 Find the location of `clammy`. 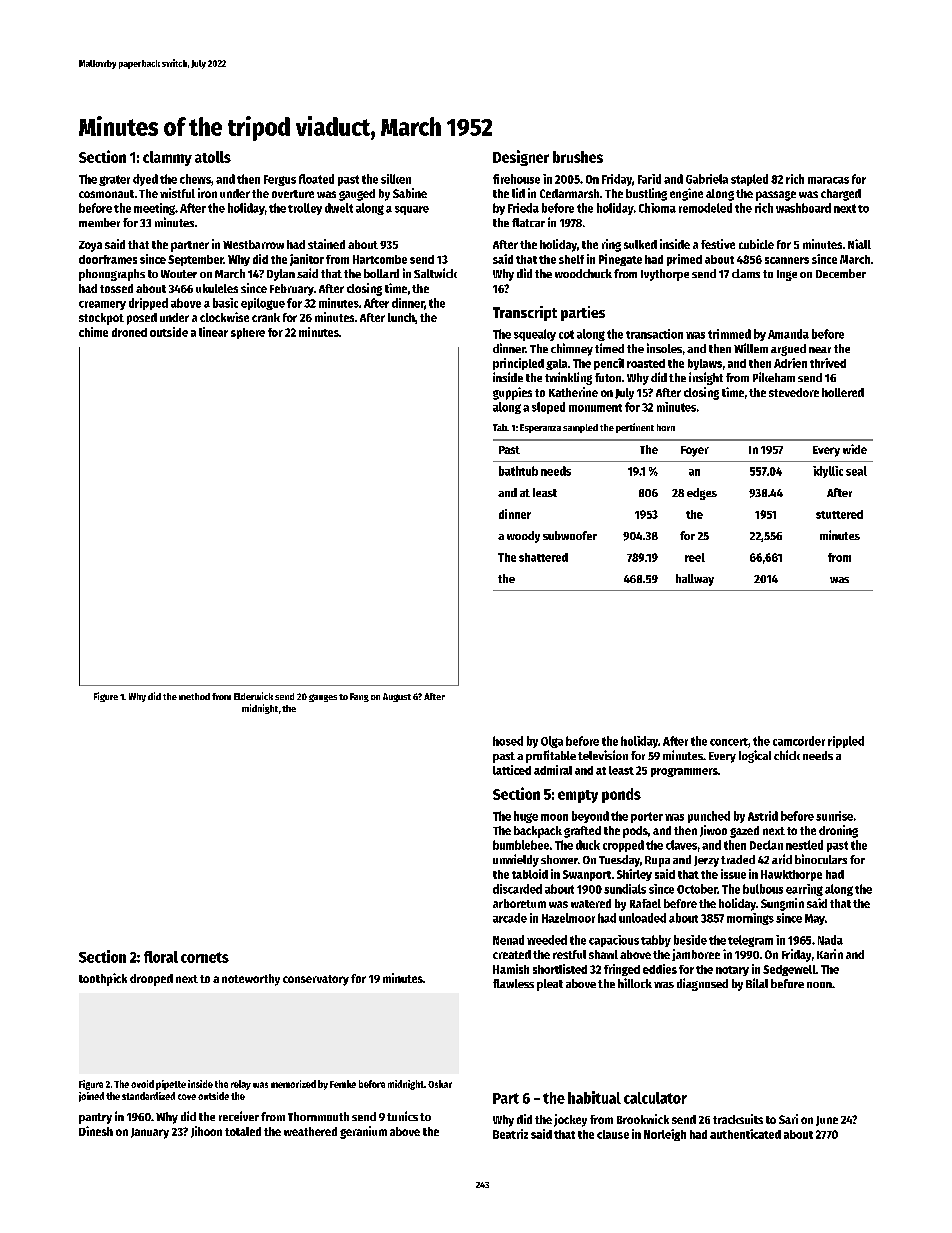

clammy is located at coordinates (167, 158).
